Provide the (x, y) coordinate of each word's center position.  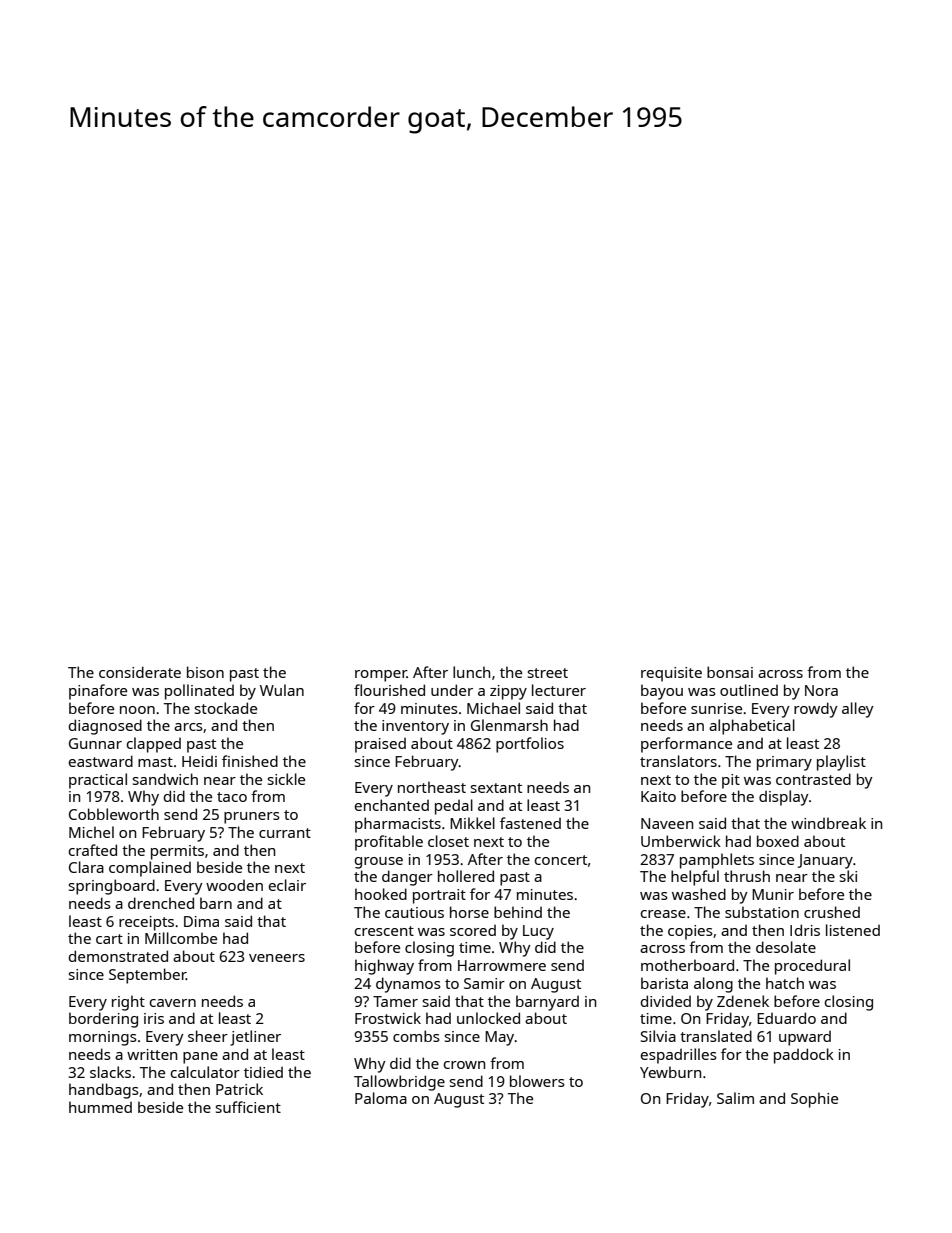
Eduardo (786, 1018)
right (128, 1003)
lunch (471, 672)
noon (137, 710)
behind (518, 912)
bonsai (730, 672)
